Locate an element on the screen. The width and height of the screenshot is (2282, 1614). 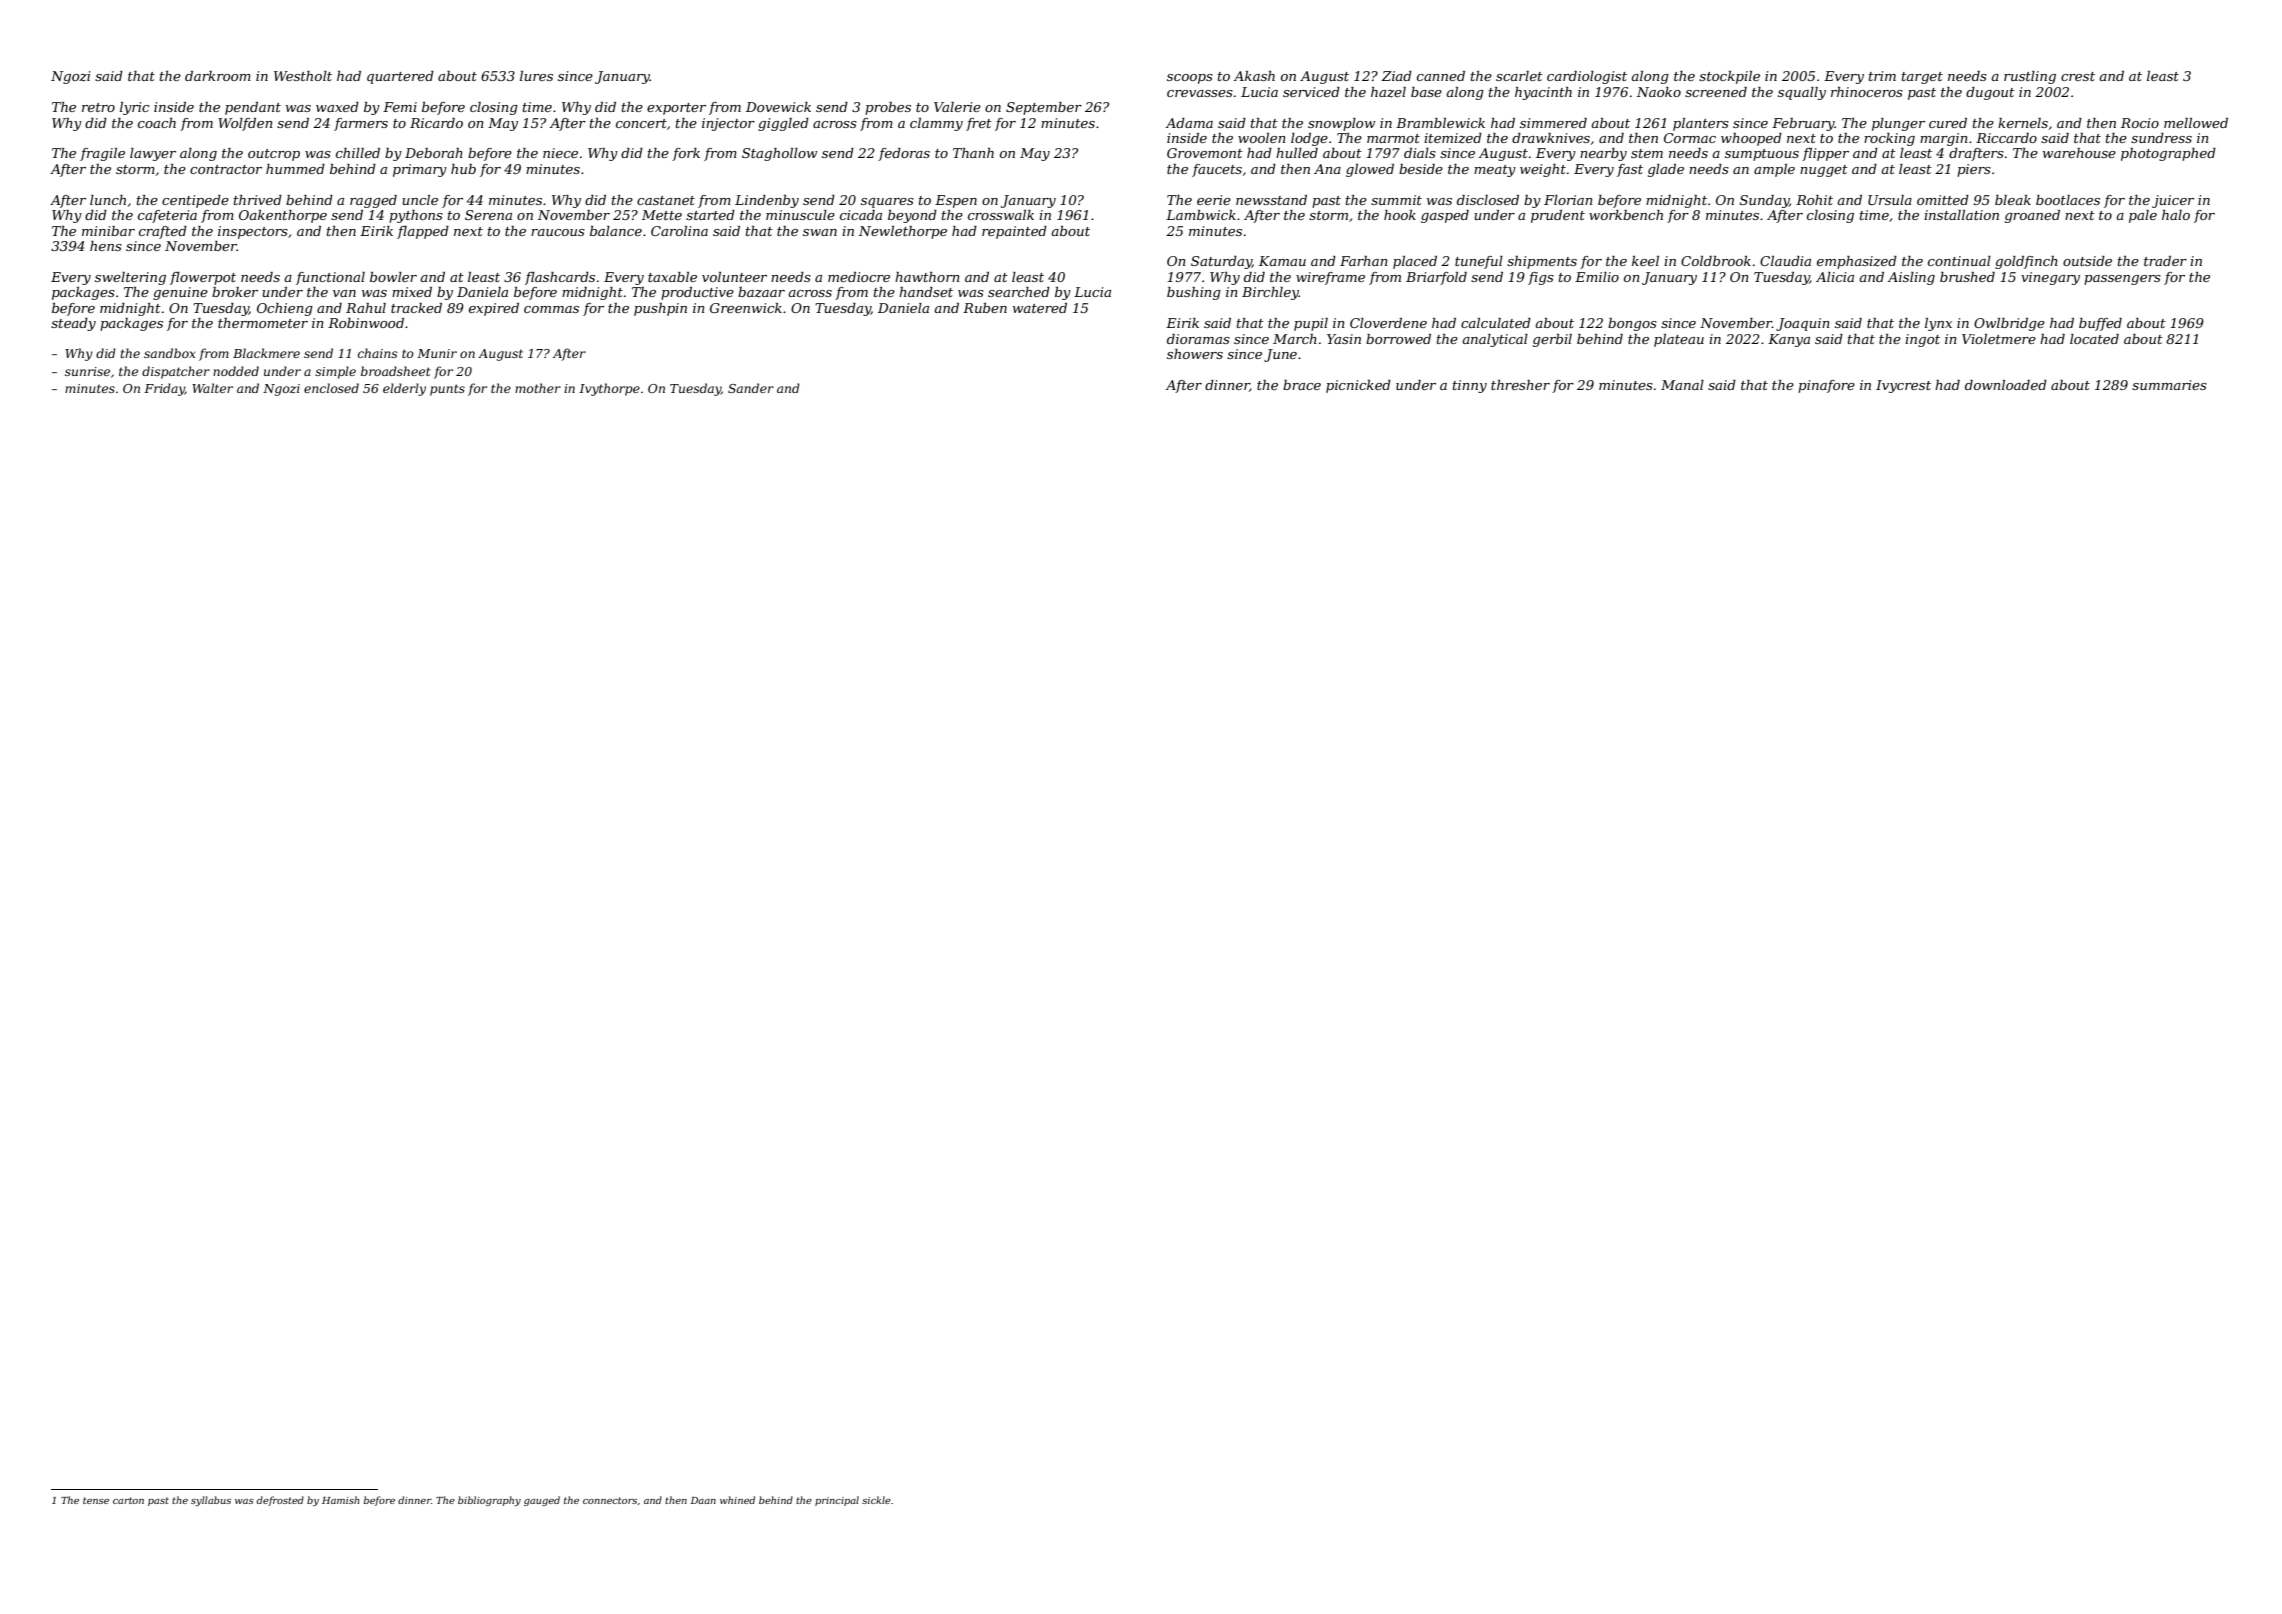
gauged is located at coordinates (542, 1501).
